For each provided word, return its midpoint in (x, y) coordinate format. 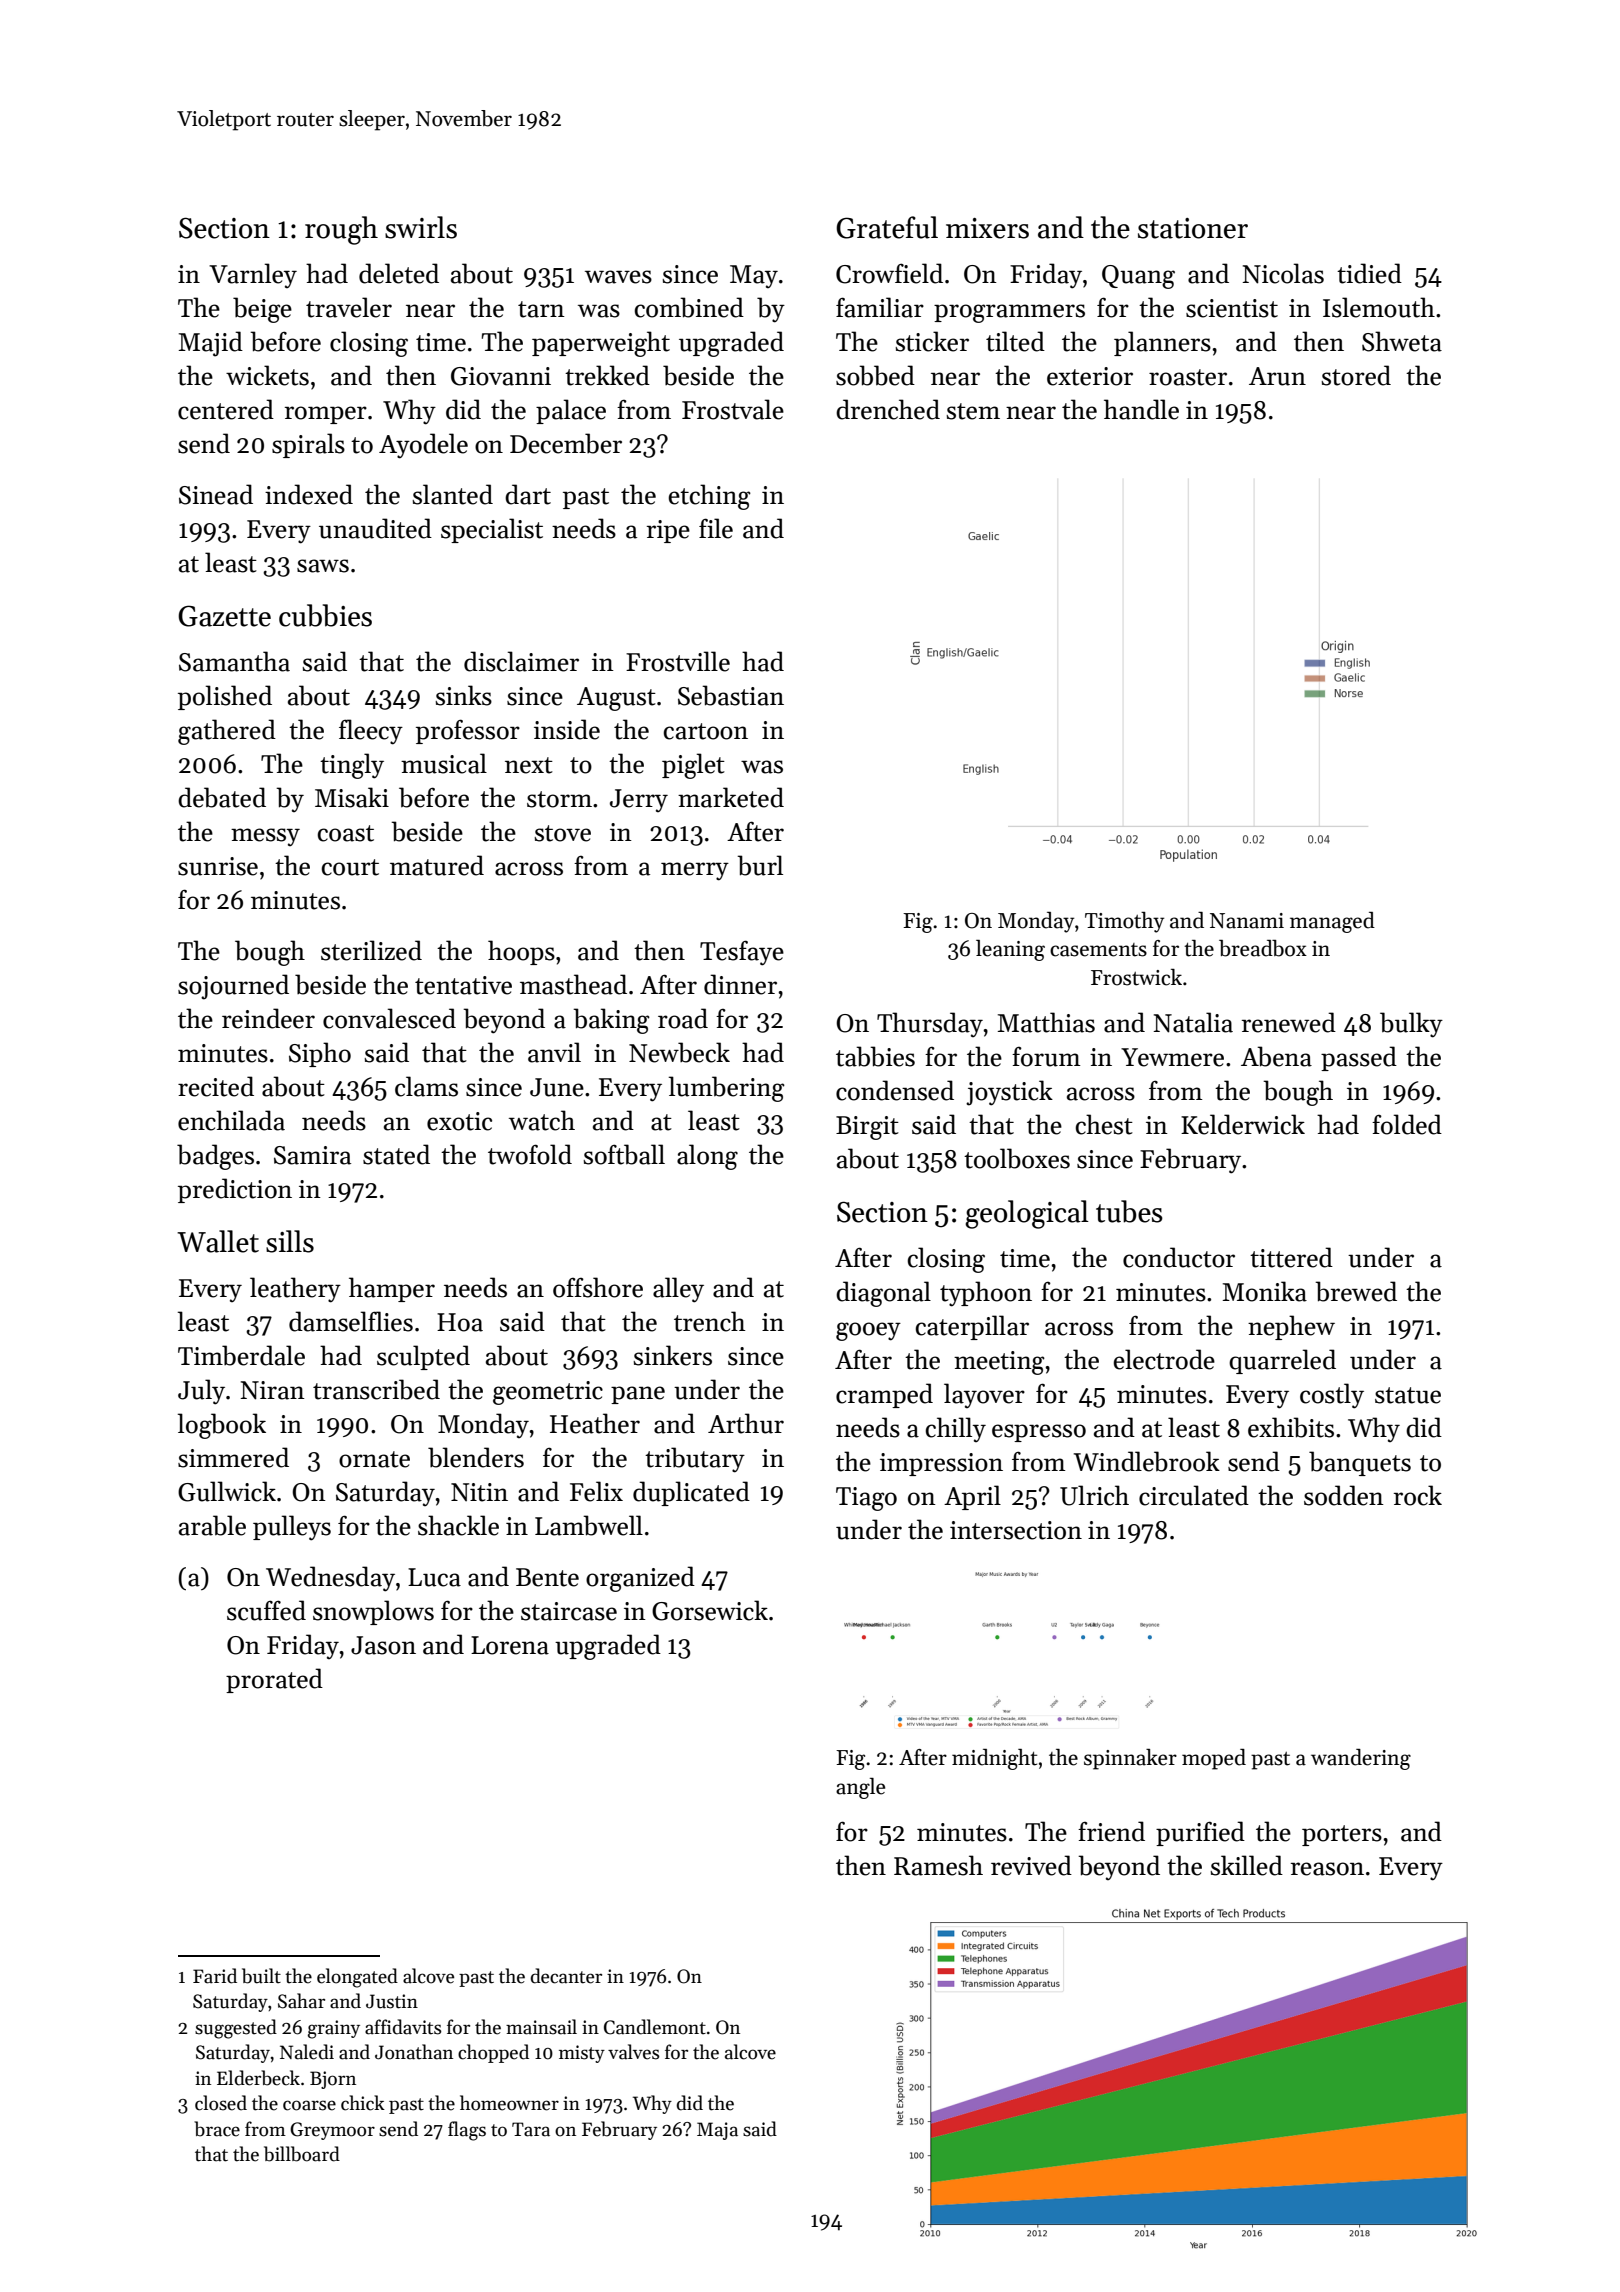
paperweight (601, 344)
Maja (717, 2131)
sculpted (423, 1357)
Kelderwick (1243, 1124)
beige (262, 310)
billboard (302, 2154)
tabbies (875, 1056)
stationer (1193, 228)
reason (1327, 1869)
